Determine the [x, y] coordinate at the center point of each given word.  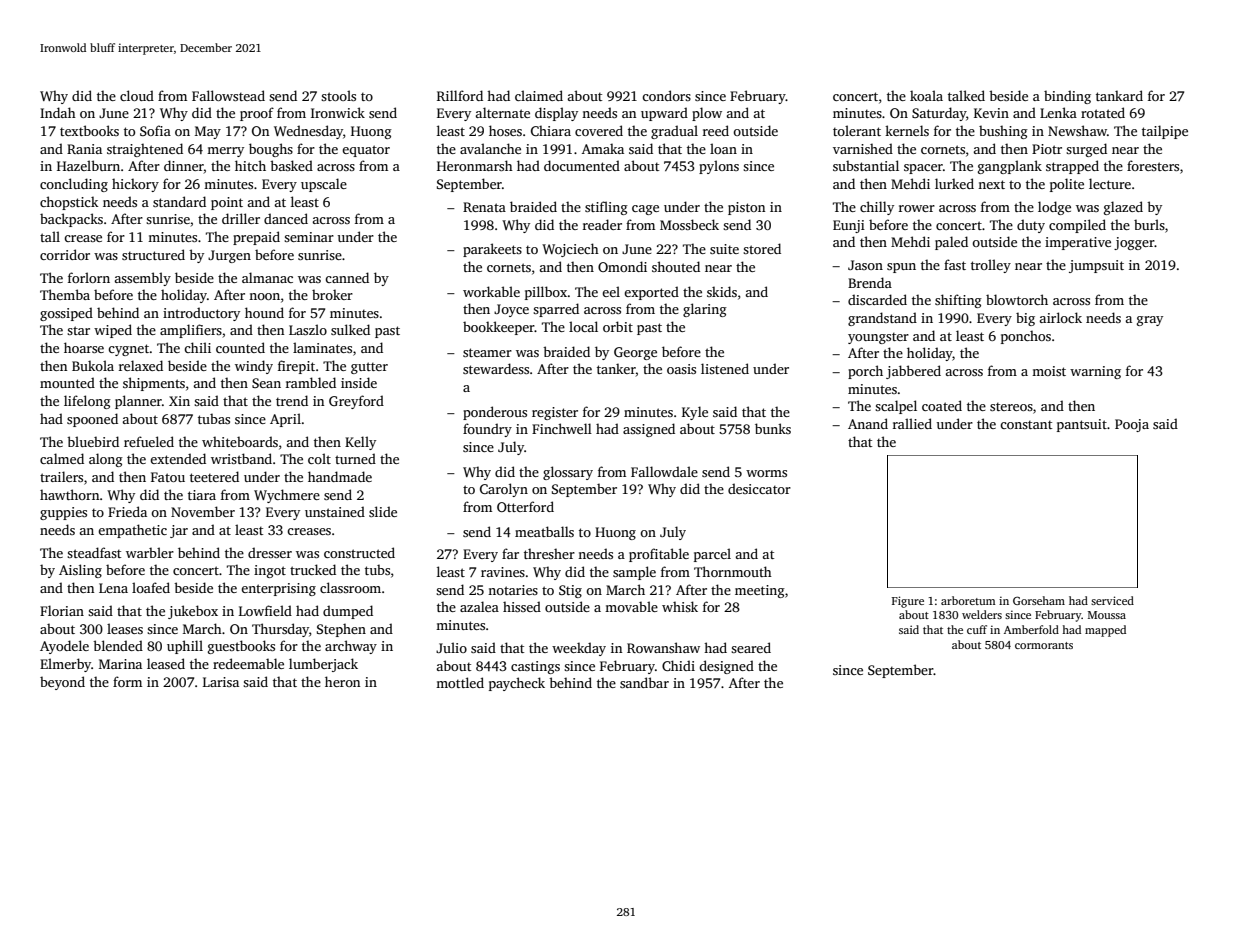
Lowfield [265, 610]
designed [727, 667]
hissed [522, 606]
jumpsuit [1096, 266]
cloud [137, 95]
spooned [92, 420]
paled [951, 243]
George [635, 353]
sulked [350, 329]
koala [926, 95]
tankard [1119, 95]
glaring [705, 310]
